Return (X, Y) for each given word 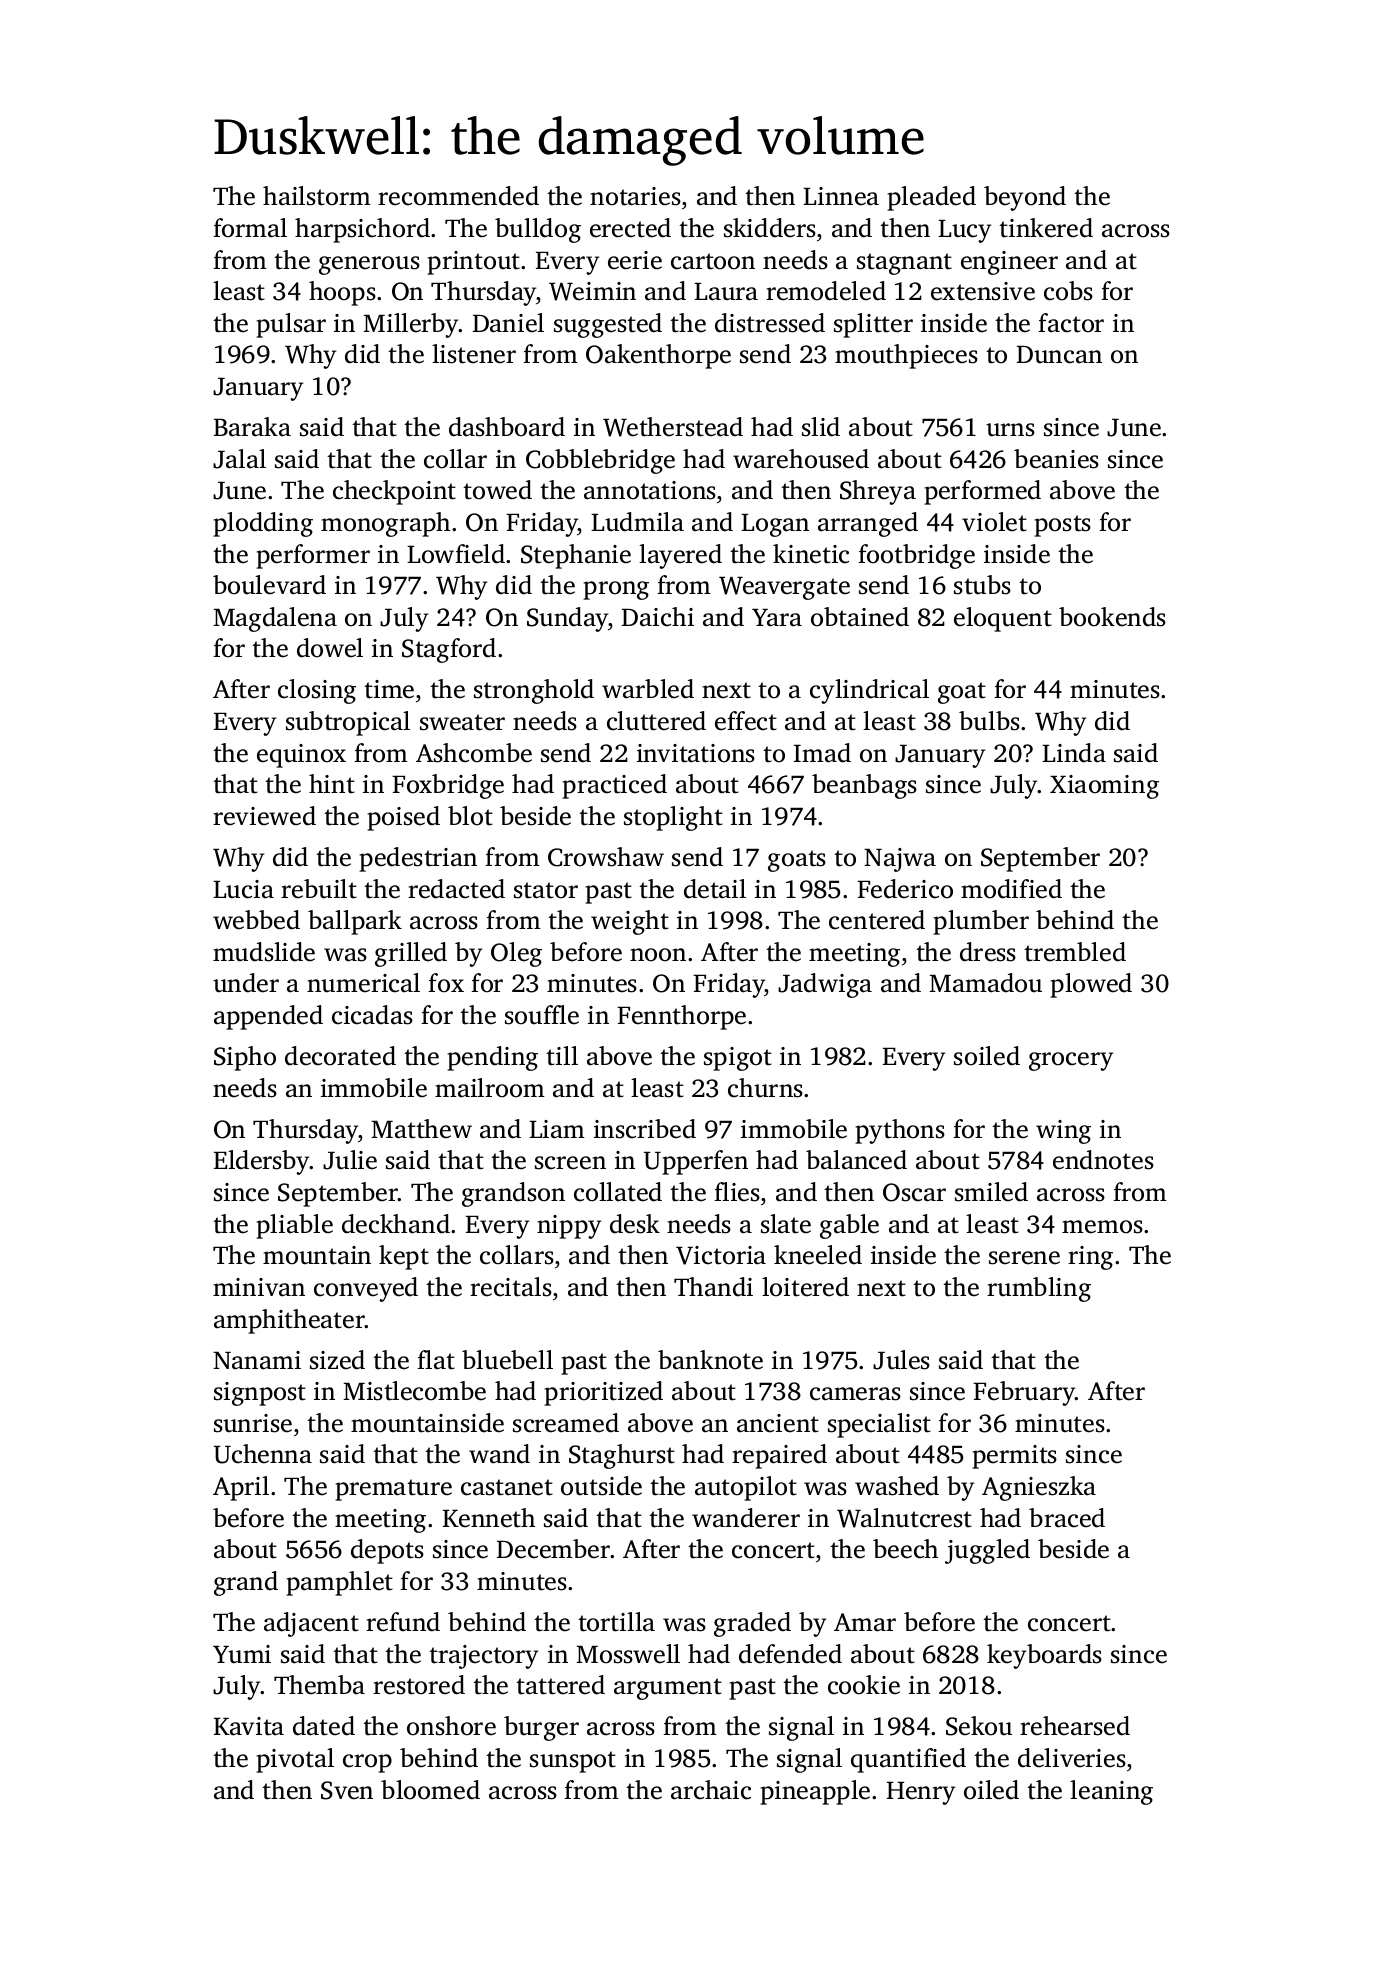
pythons (900, 1131)
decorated (340, 1056)
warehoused (801, 459)
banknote (710, 1360)
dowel (330, 648)
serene (1024, 1258)
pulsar (291, 325)
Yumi (242, 1654)
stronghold (534, 691)
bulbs (989, 721)
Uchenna (263, 1454)
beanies (1056, 459)
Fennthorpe (681, 1017)
